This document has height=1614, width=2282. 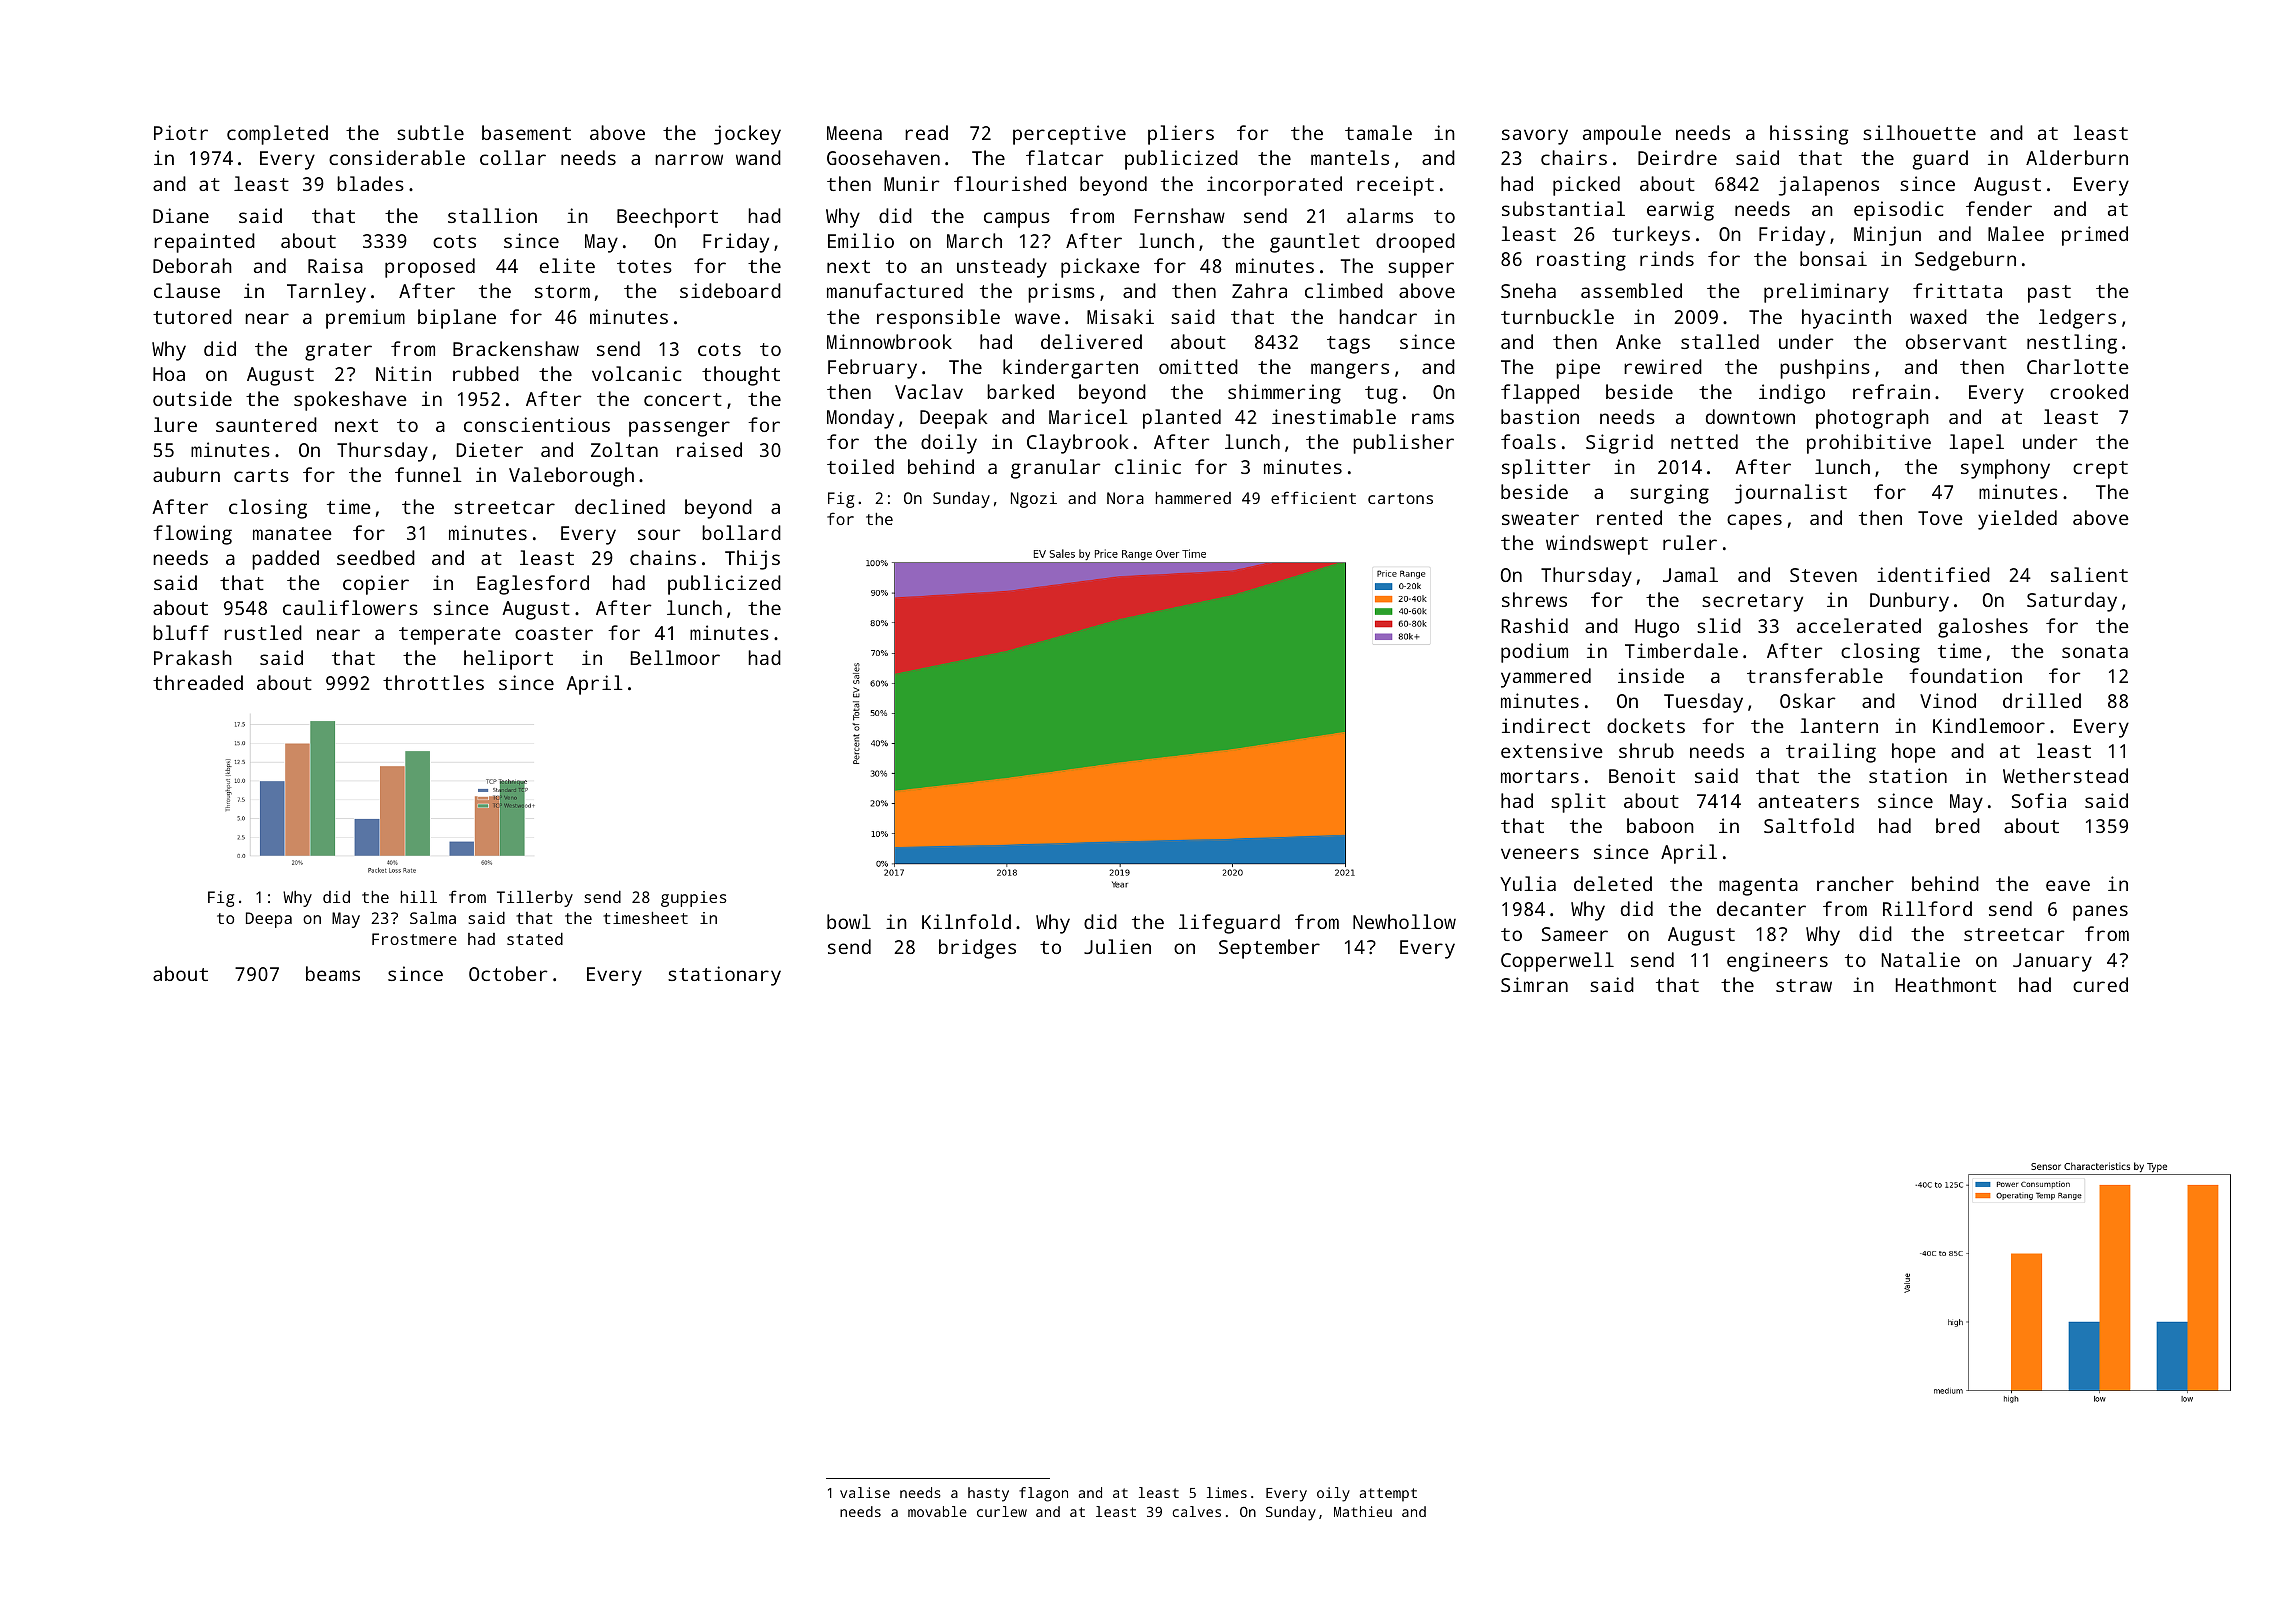 I want to click on fender, so click(x=1999, y=208).
